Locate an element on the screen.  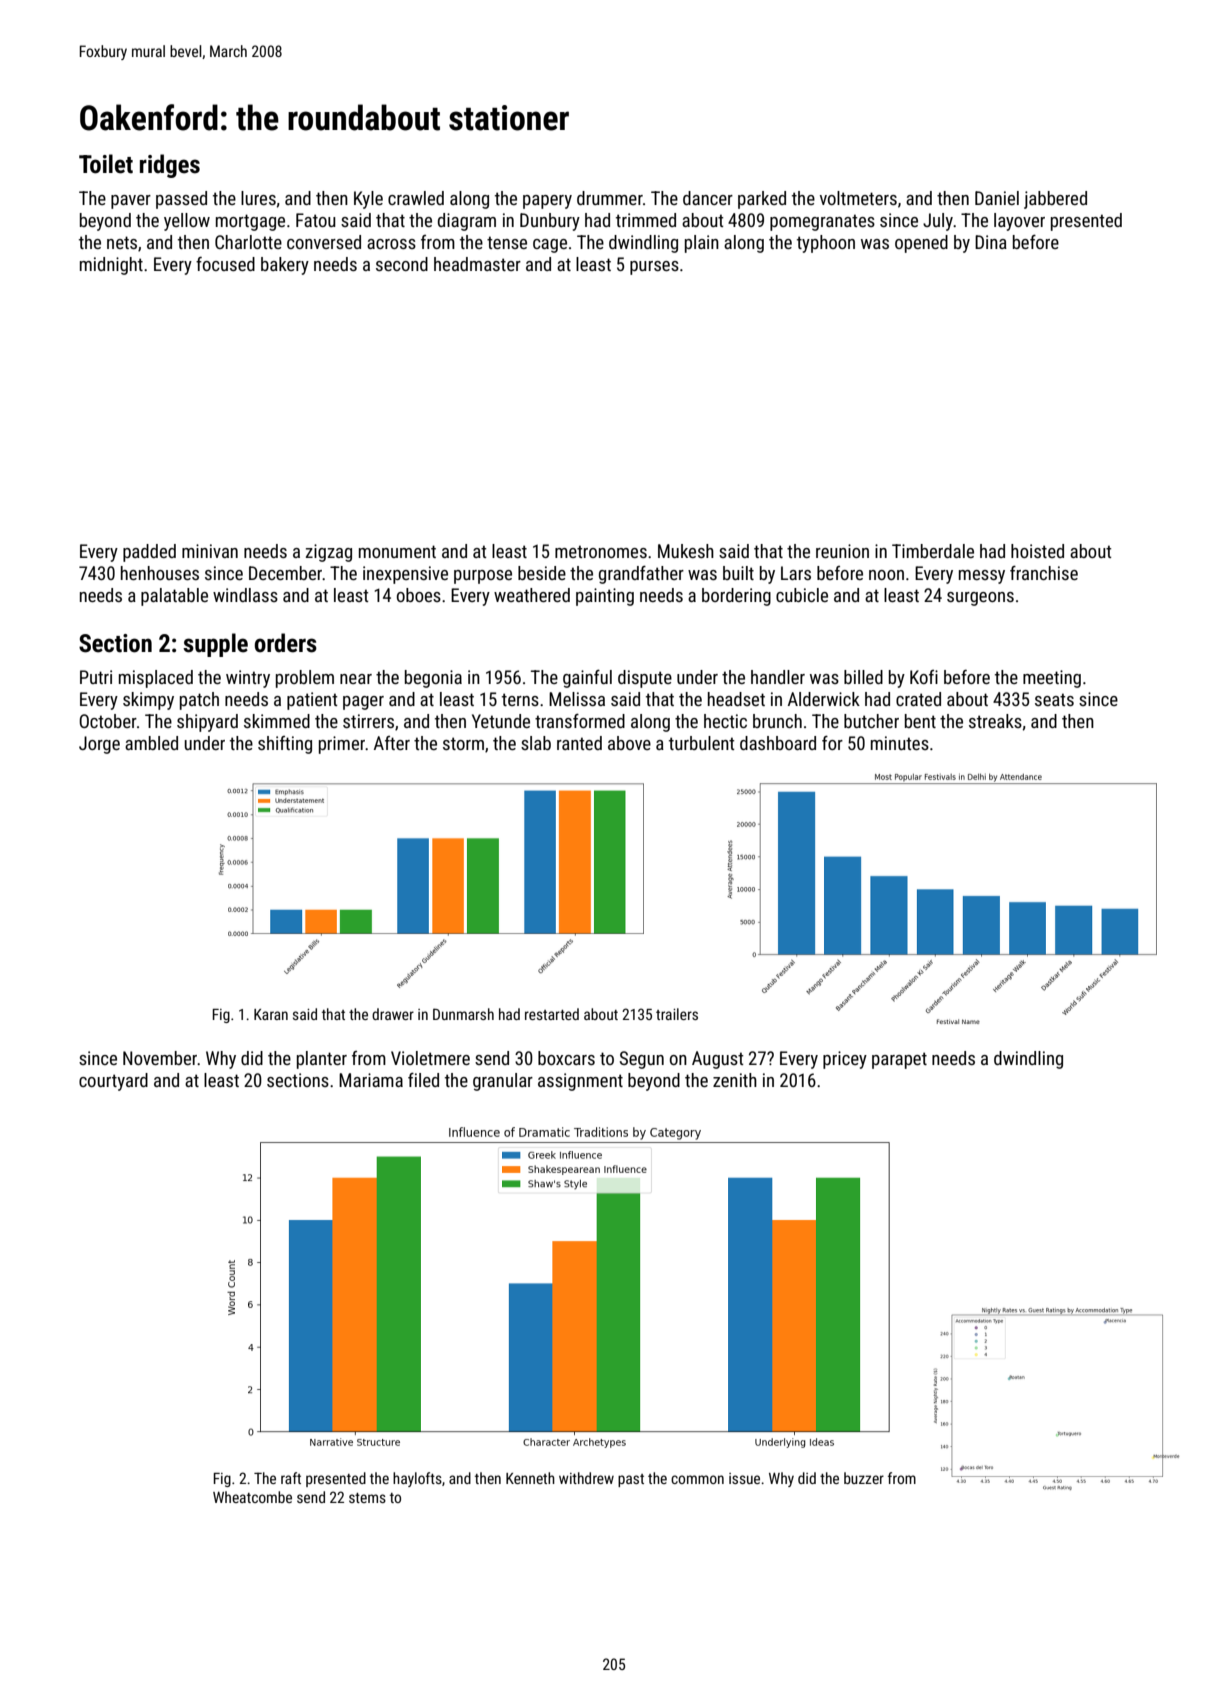
shifting is located at coordinates (285, 745).
